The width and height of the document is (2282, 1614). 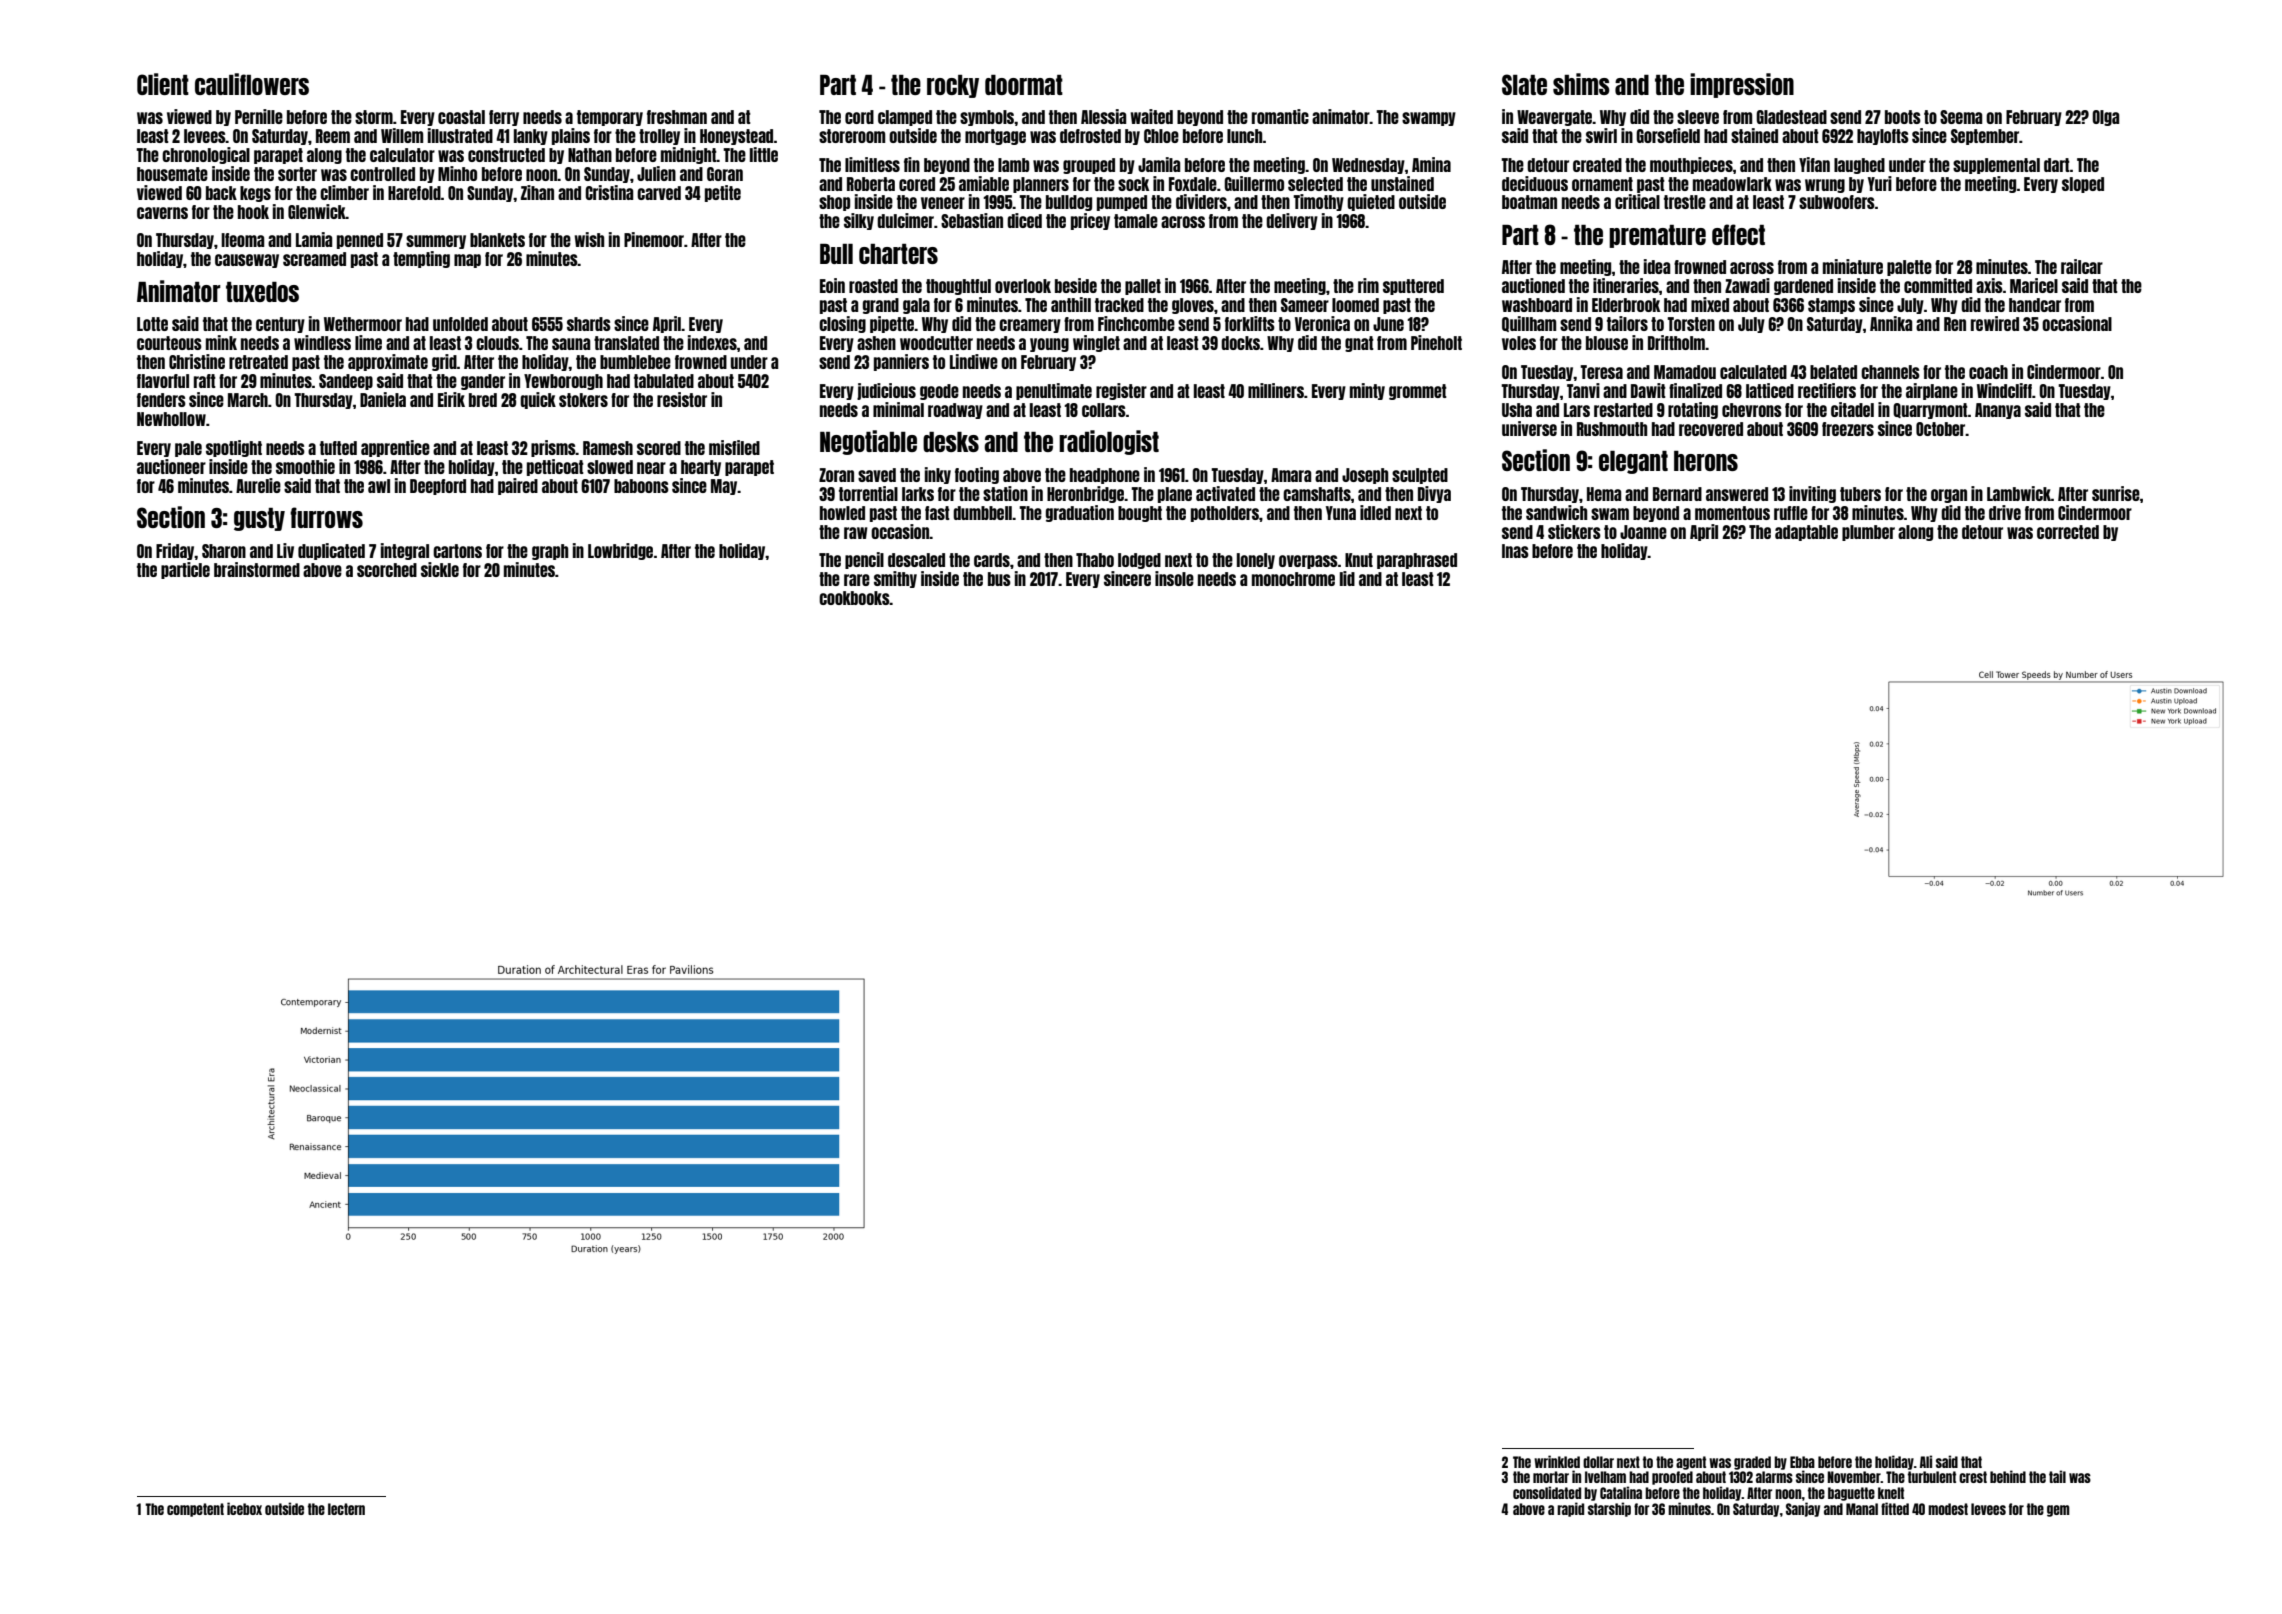 I want to click on shims, so click(x=1581, y=84).
